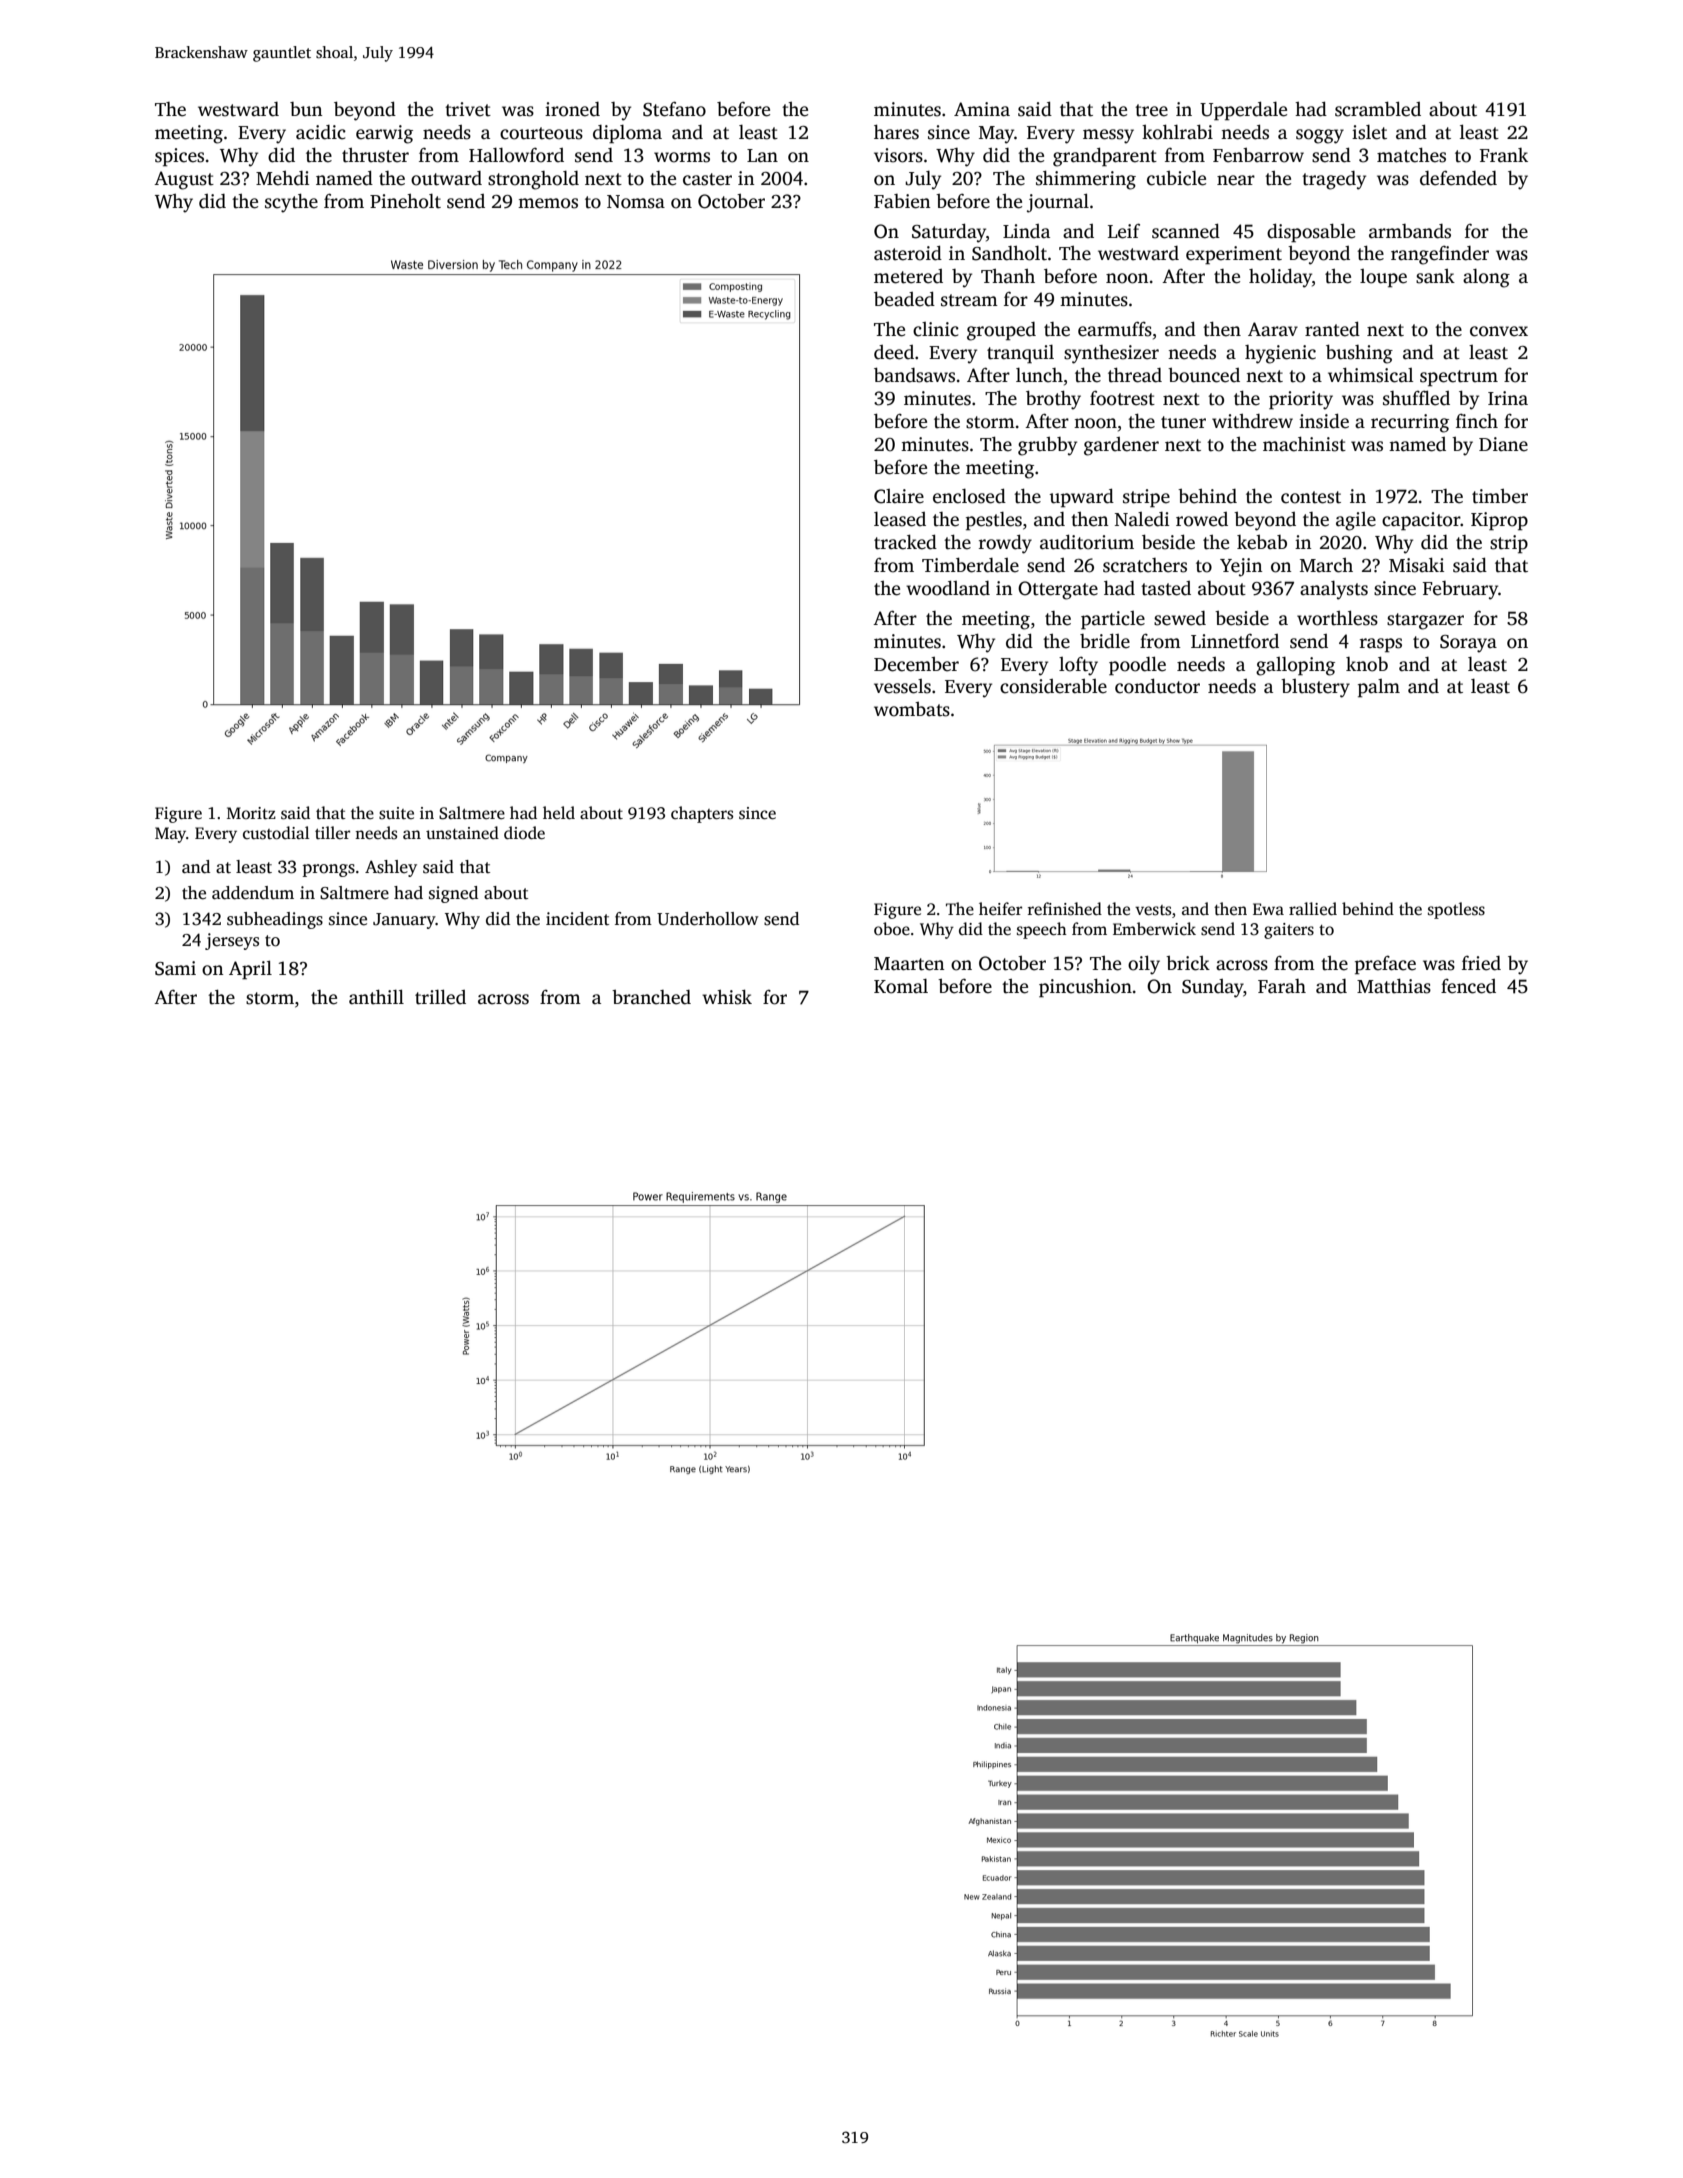  Describe the element at coordinates (405, 201) in the image. I see `Pineholt` at that location.
